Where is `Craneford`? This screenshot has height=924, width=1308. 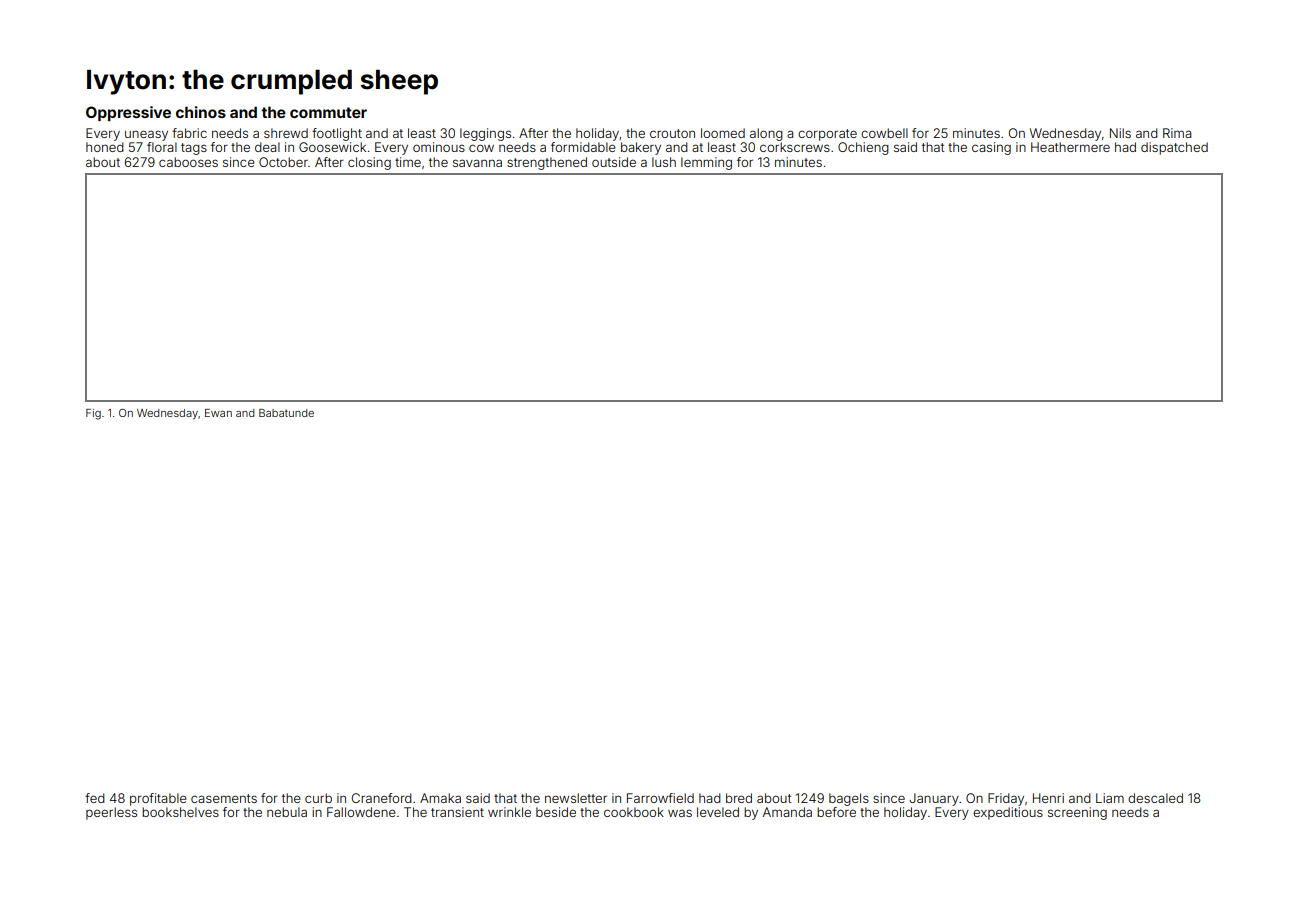 Craneford is located at coordinates (382, 798).
